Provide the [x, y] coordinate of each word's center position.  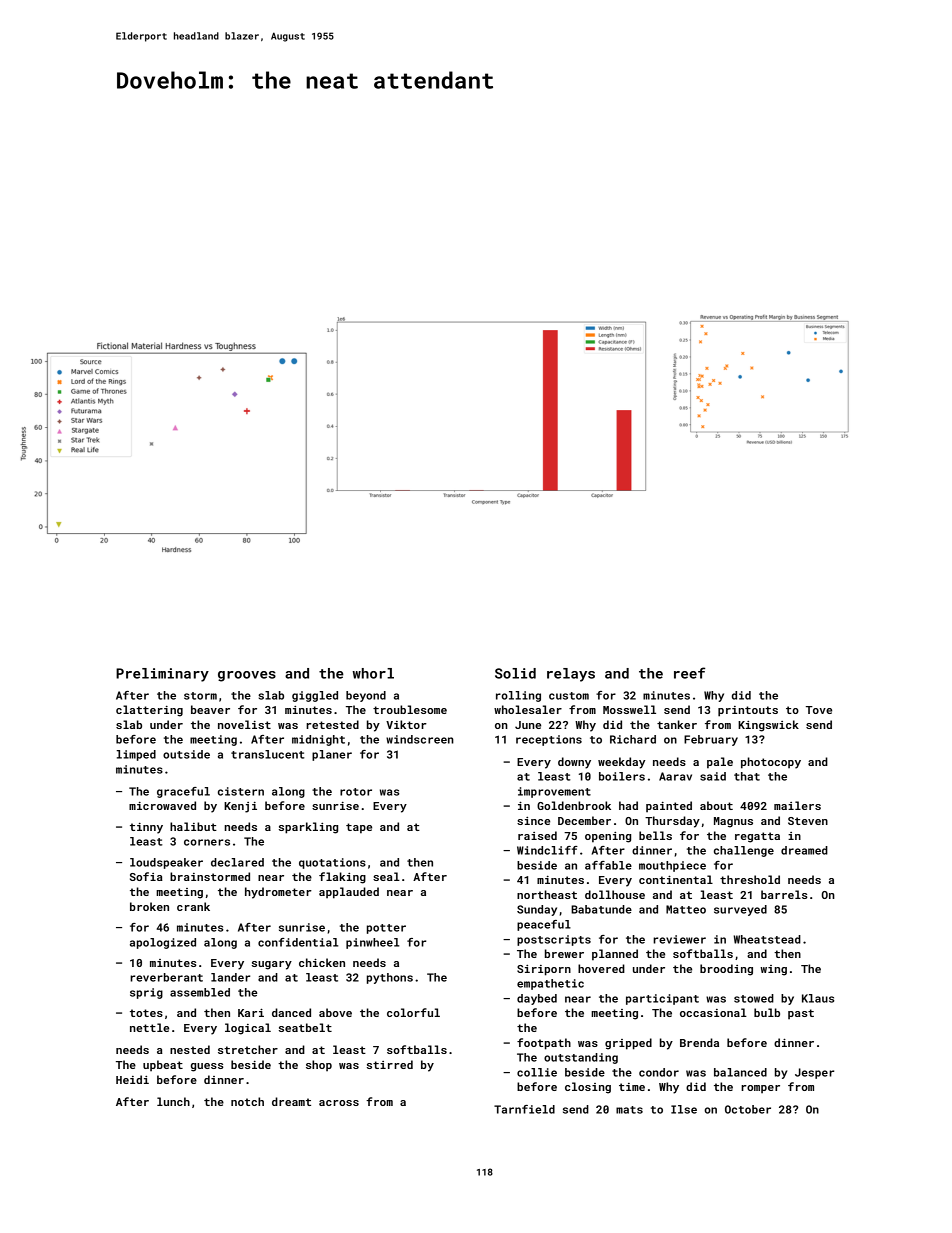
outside [186, 754]
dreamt [291, 1101]
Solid [515, 673]
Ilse [684, 1109]
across [339, 1103]
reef [689, 673]
